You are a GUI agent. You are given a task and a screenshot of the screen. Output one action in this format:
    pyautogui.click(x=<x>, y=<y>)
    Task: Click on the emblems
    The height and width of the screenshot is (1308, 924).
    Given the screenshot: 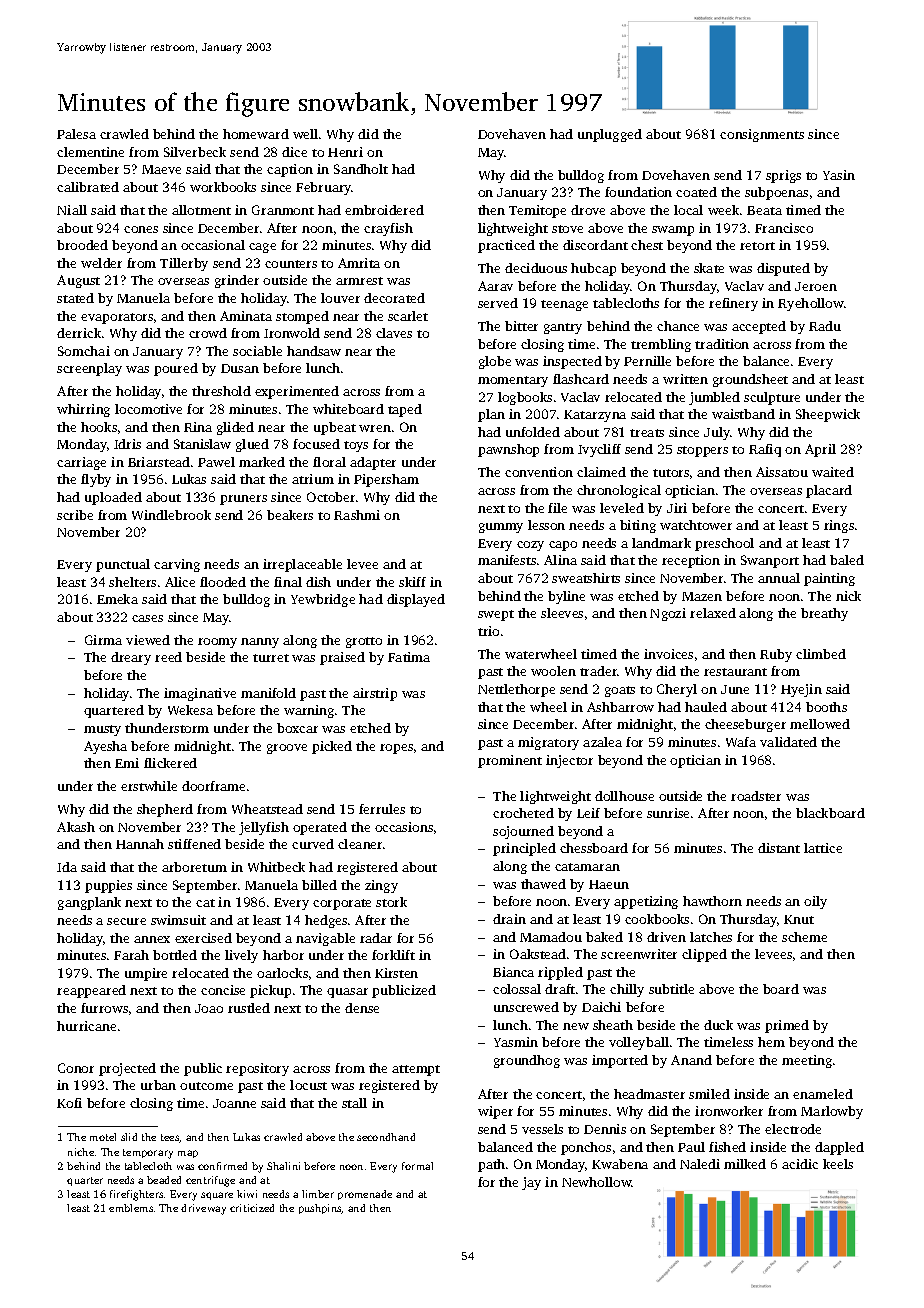 What is the action you would take?
    pyautogui.click(x=131, y=1208)
